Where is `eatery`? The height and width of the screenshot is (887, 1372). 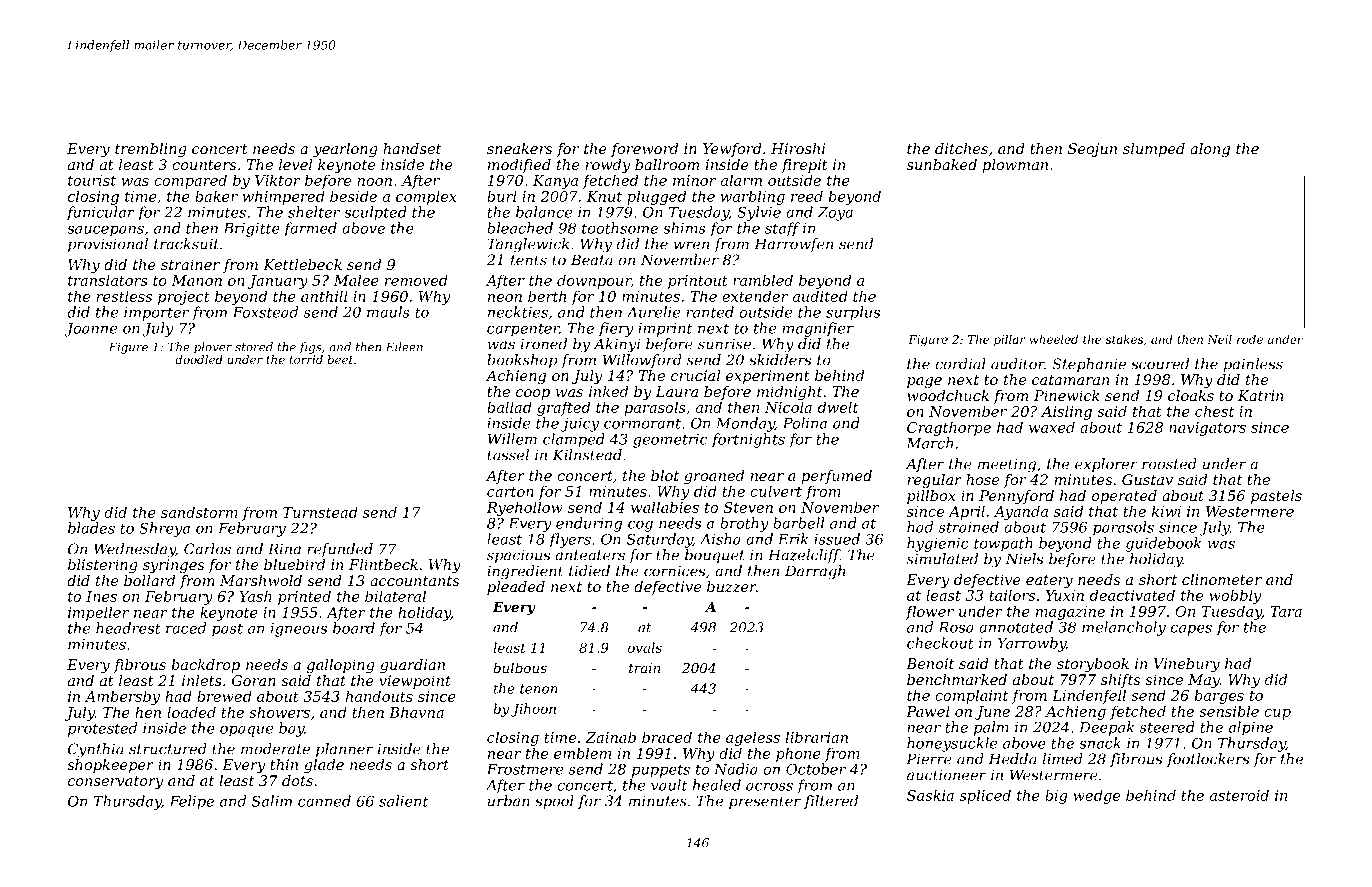 eatery is located at coordinates (1049, 581).
